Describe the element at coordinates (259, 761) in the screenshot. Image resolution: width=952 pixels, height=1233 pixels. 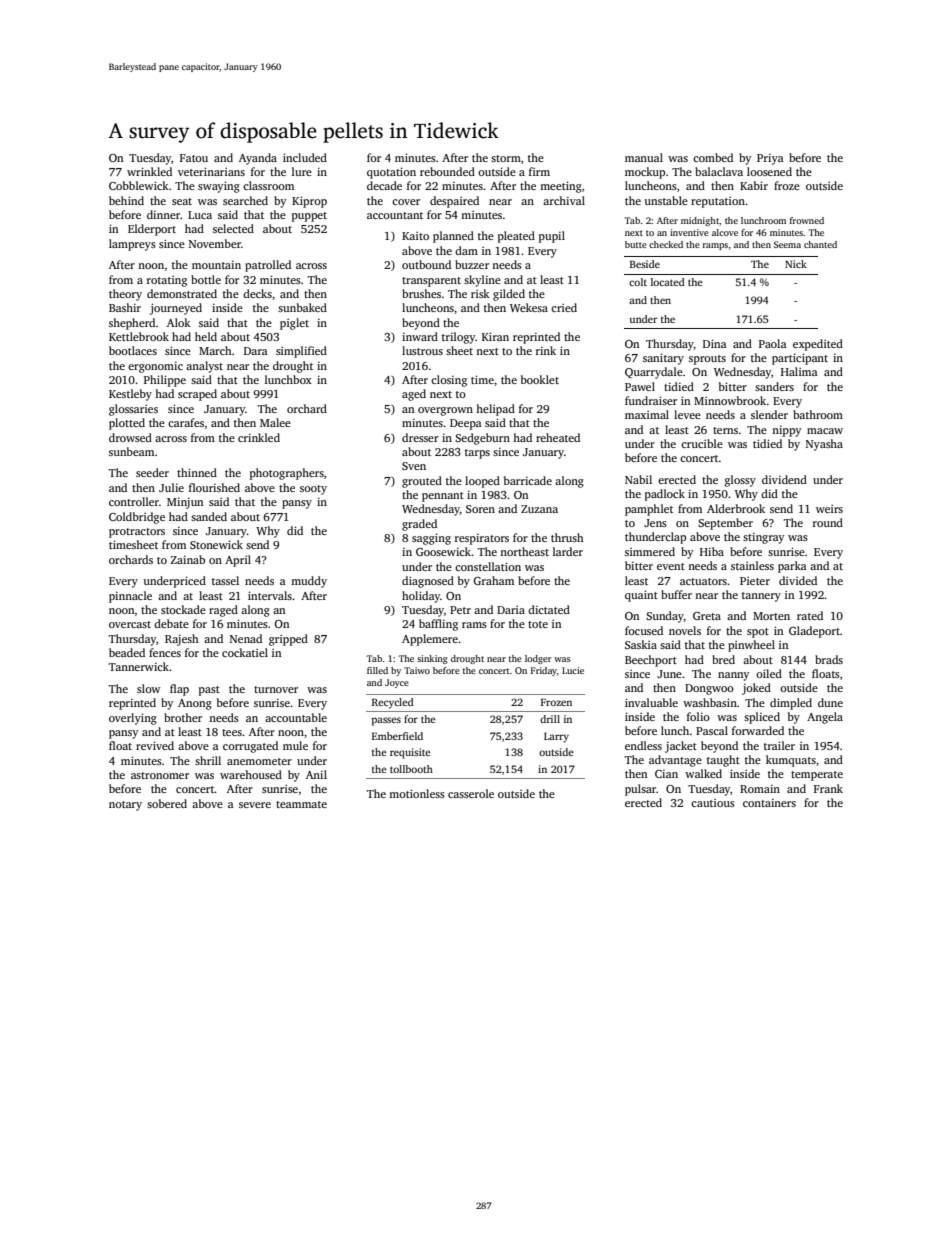
I see `anemometer` at that location.
